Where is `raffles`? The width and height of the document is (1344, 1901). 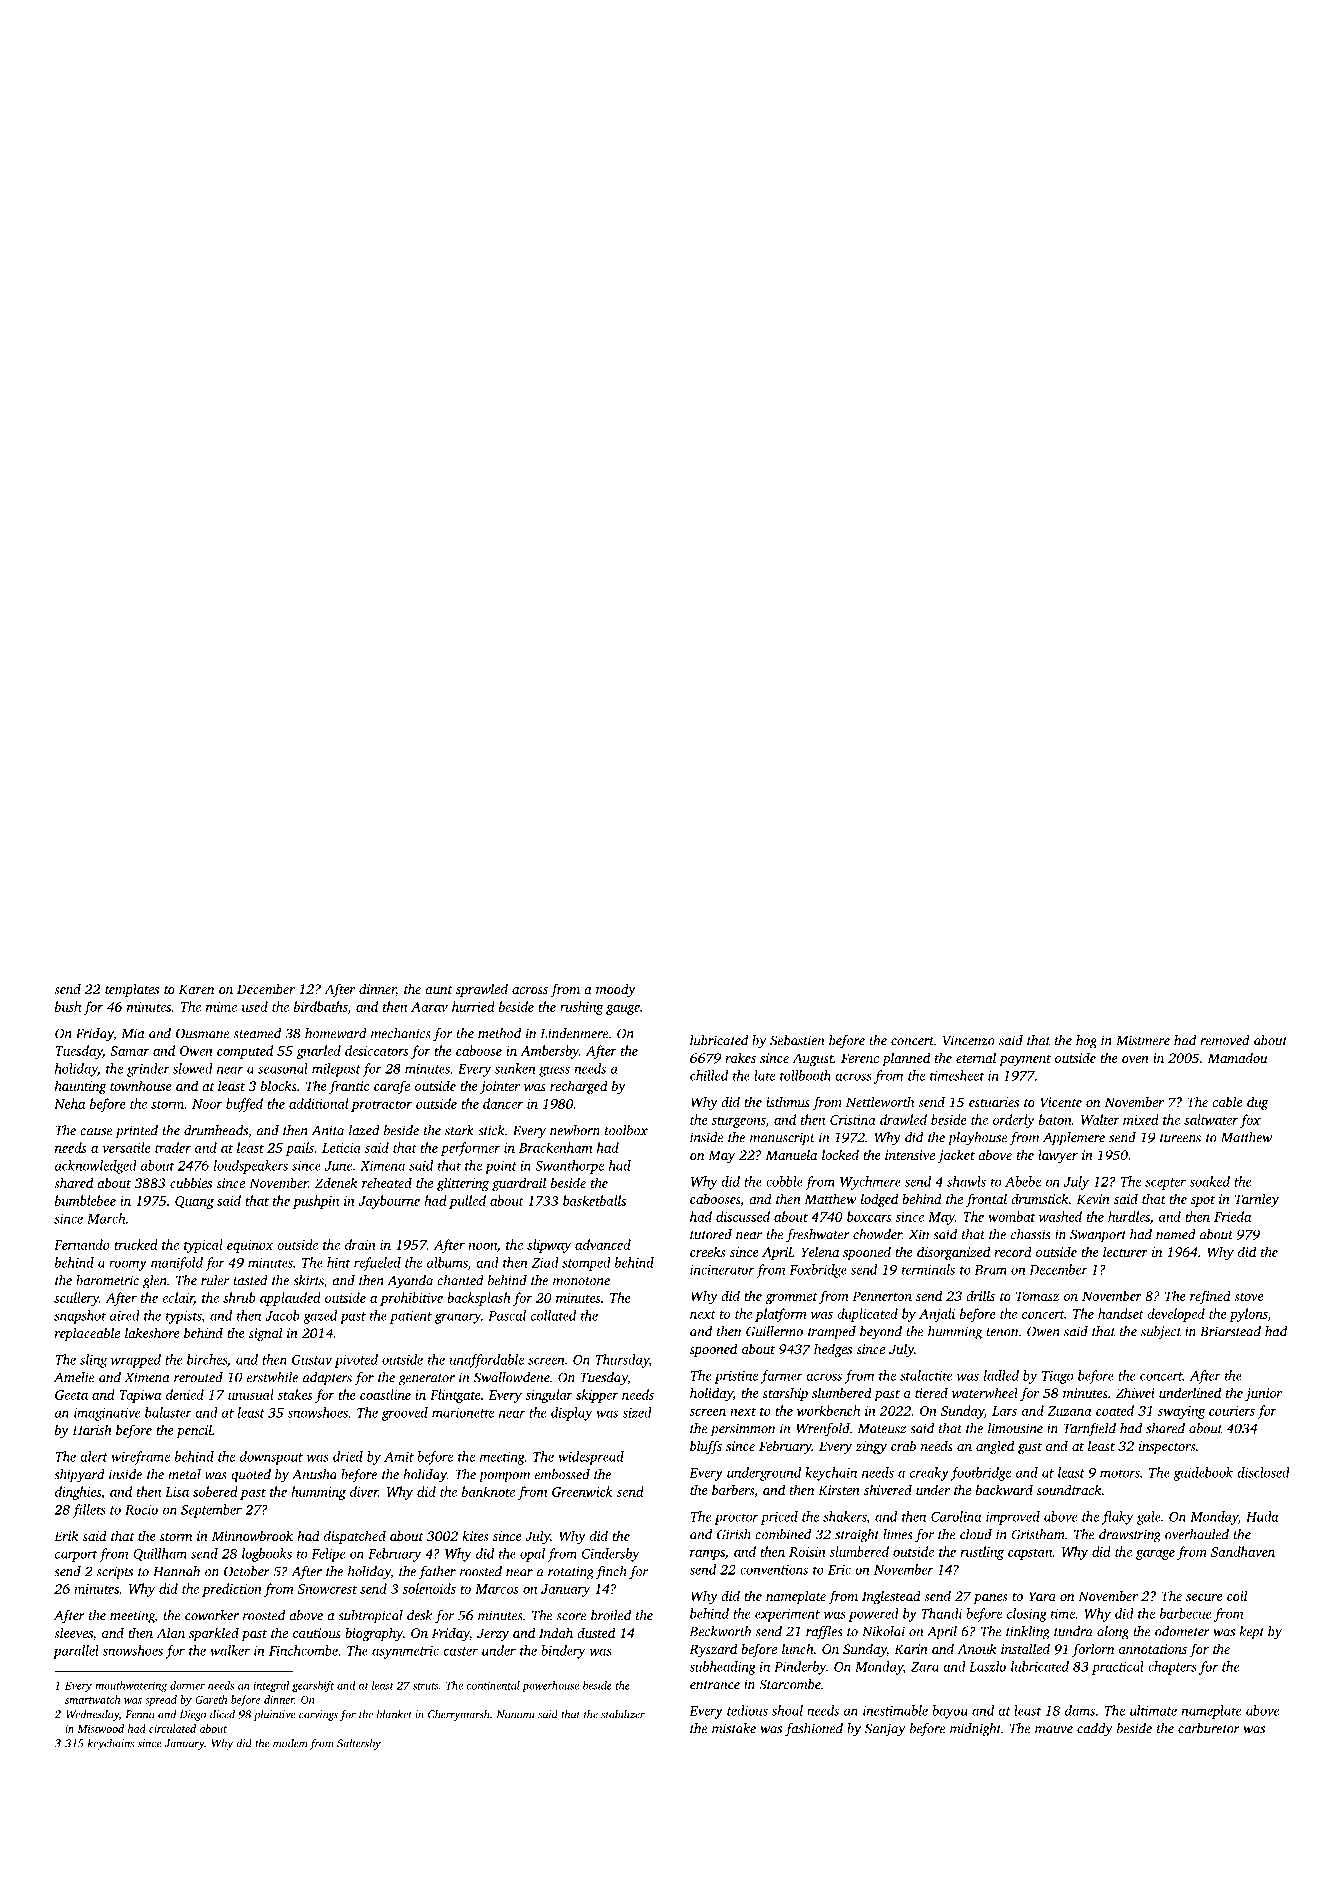 raffles is located at coordinates (824, 1633).
